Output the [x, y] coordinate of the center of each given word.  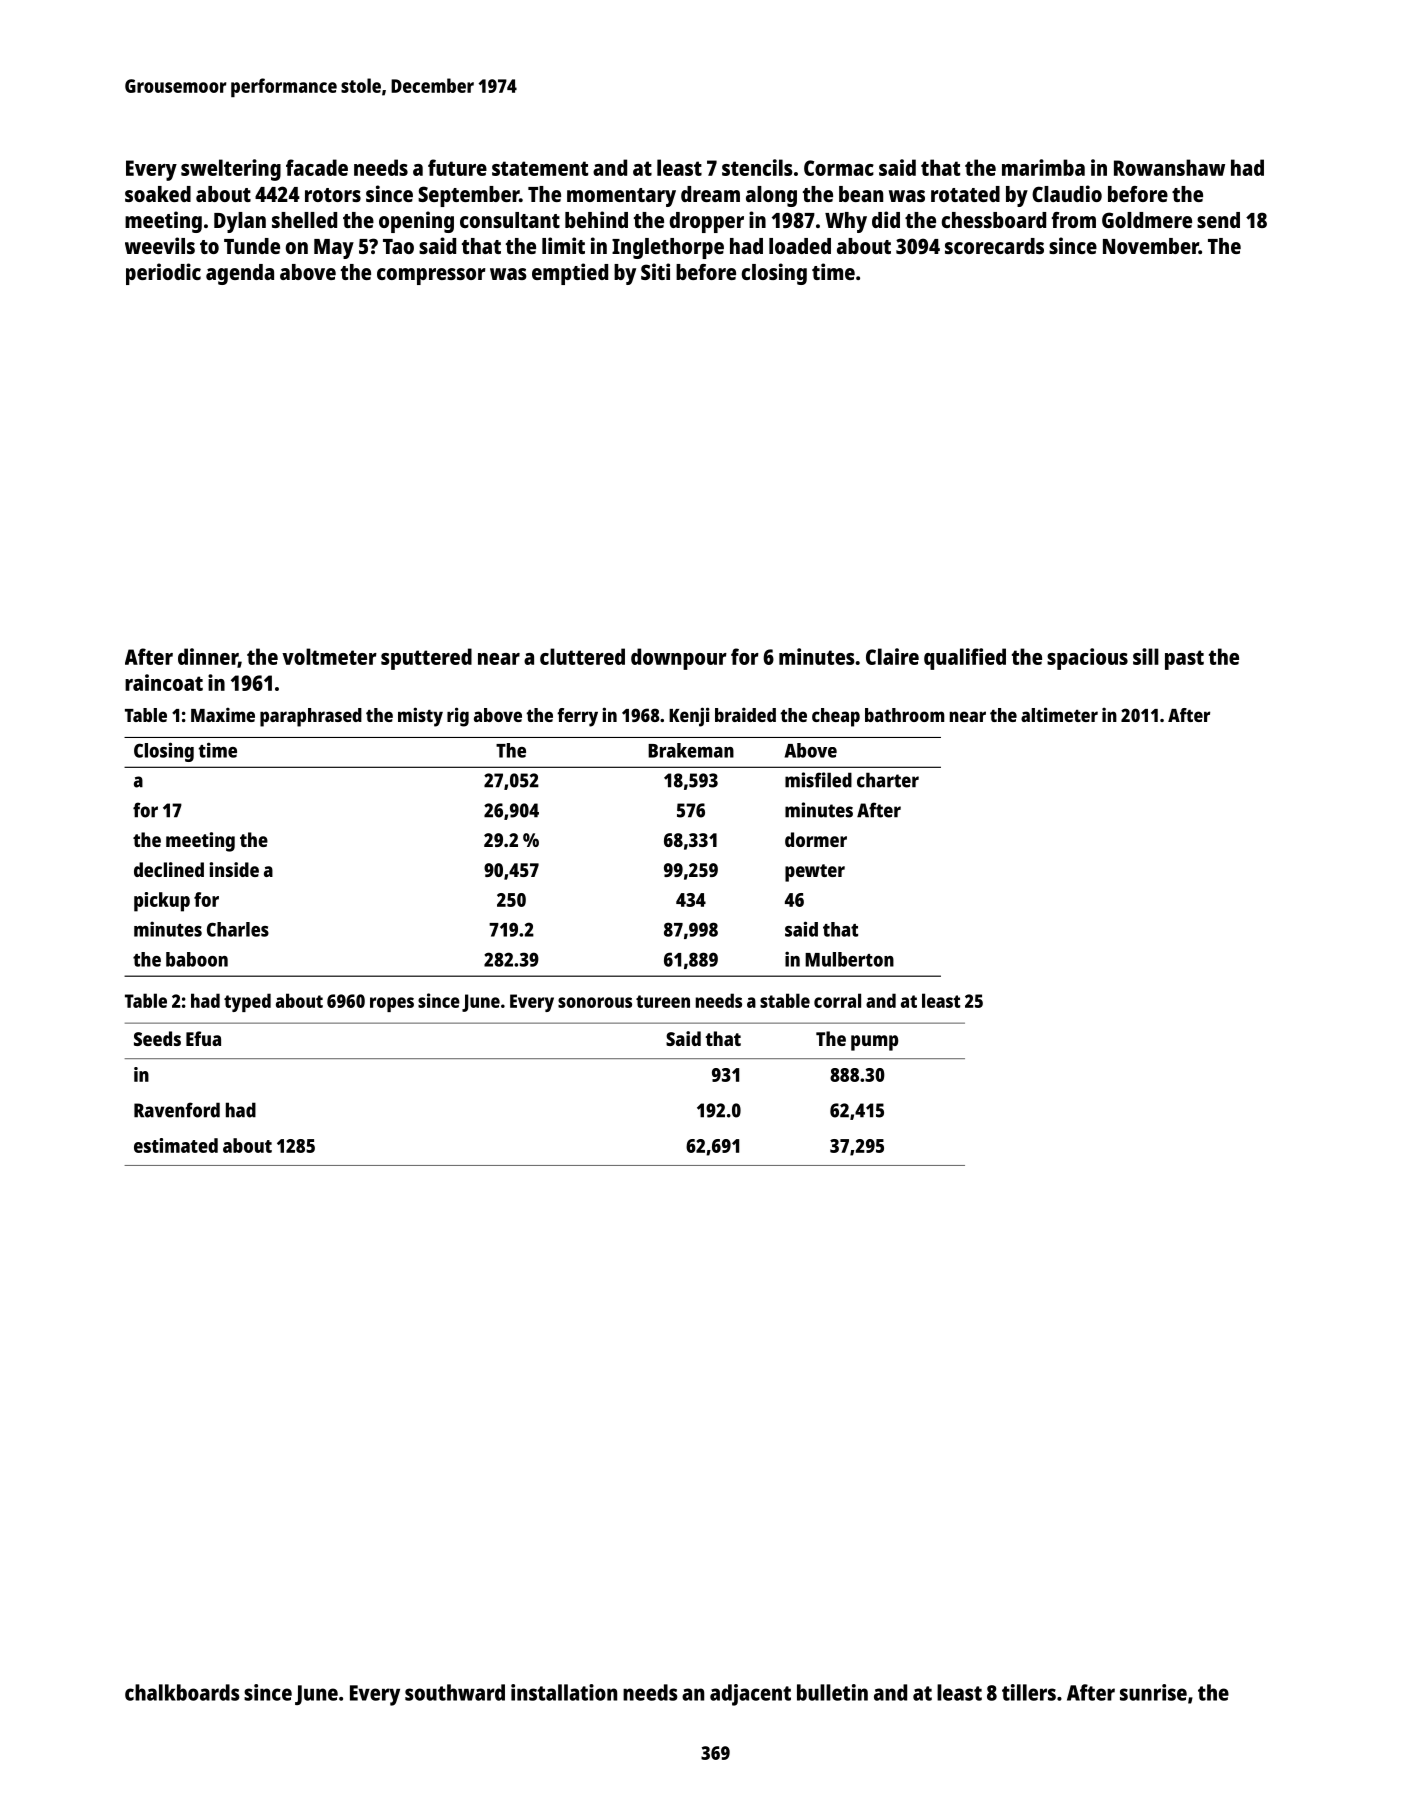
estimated [176, 1145]
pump [874, 1043]
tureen [663, 1001]
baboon [197, 959]
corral [837, 1000]
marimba [1043, 167]
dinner [208, 657]
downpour [679, 659]
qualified [965, 659]
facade [317, 167]
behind [596, 219]
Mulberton [849, 959]
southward [455, 1692]
